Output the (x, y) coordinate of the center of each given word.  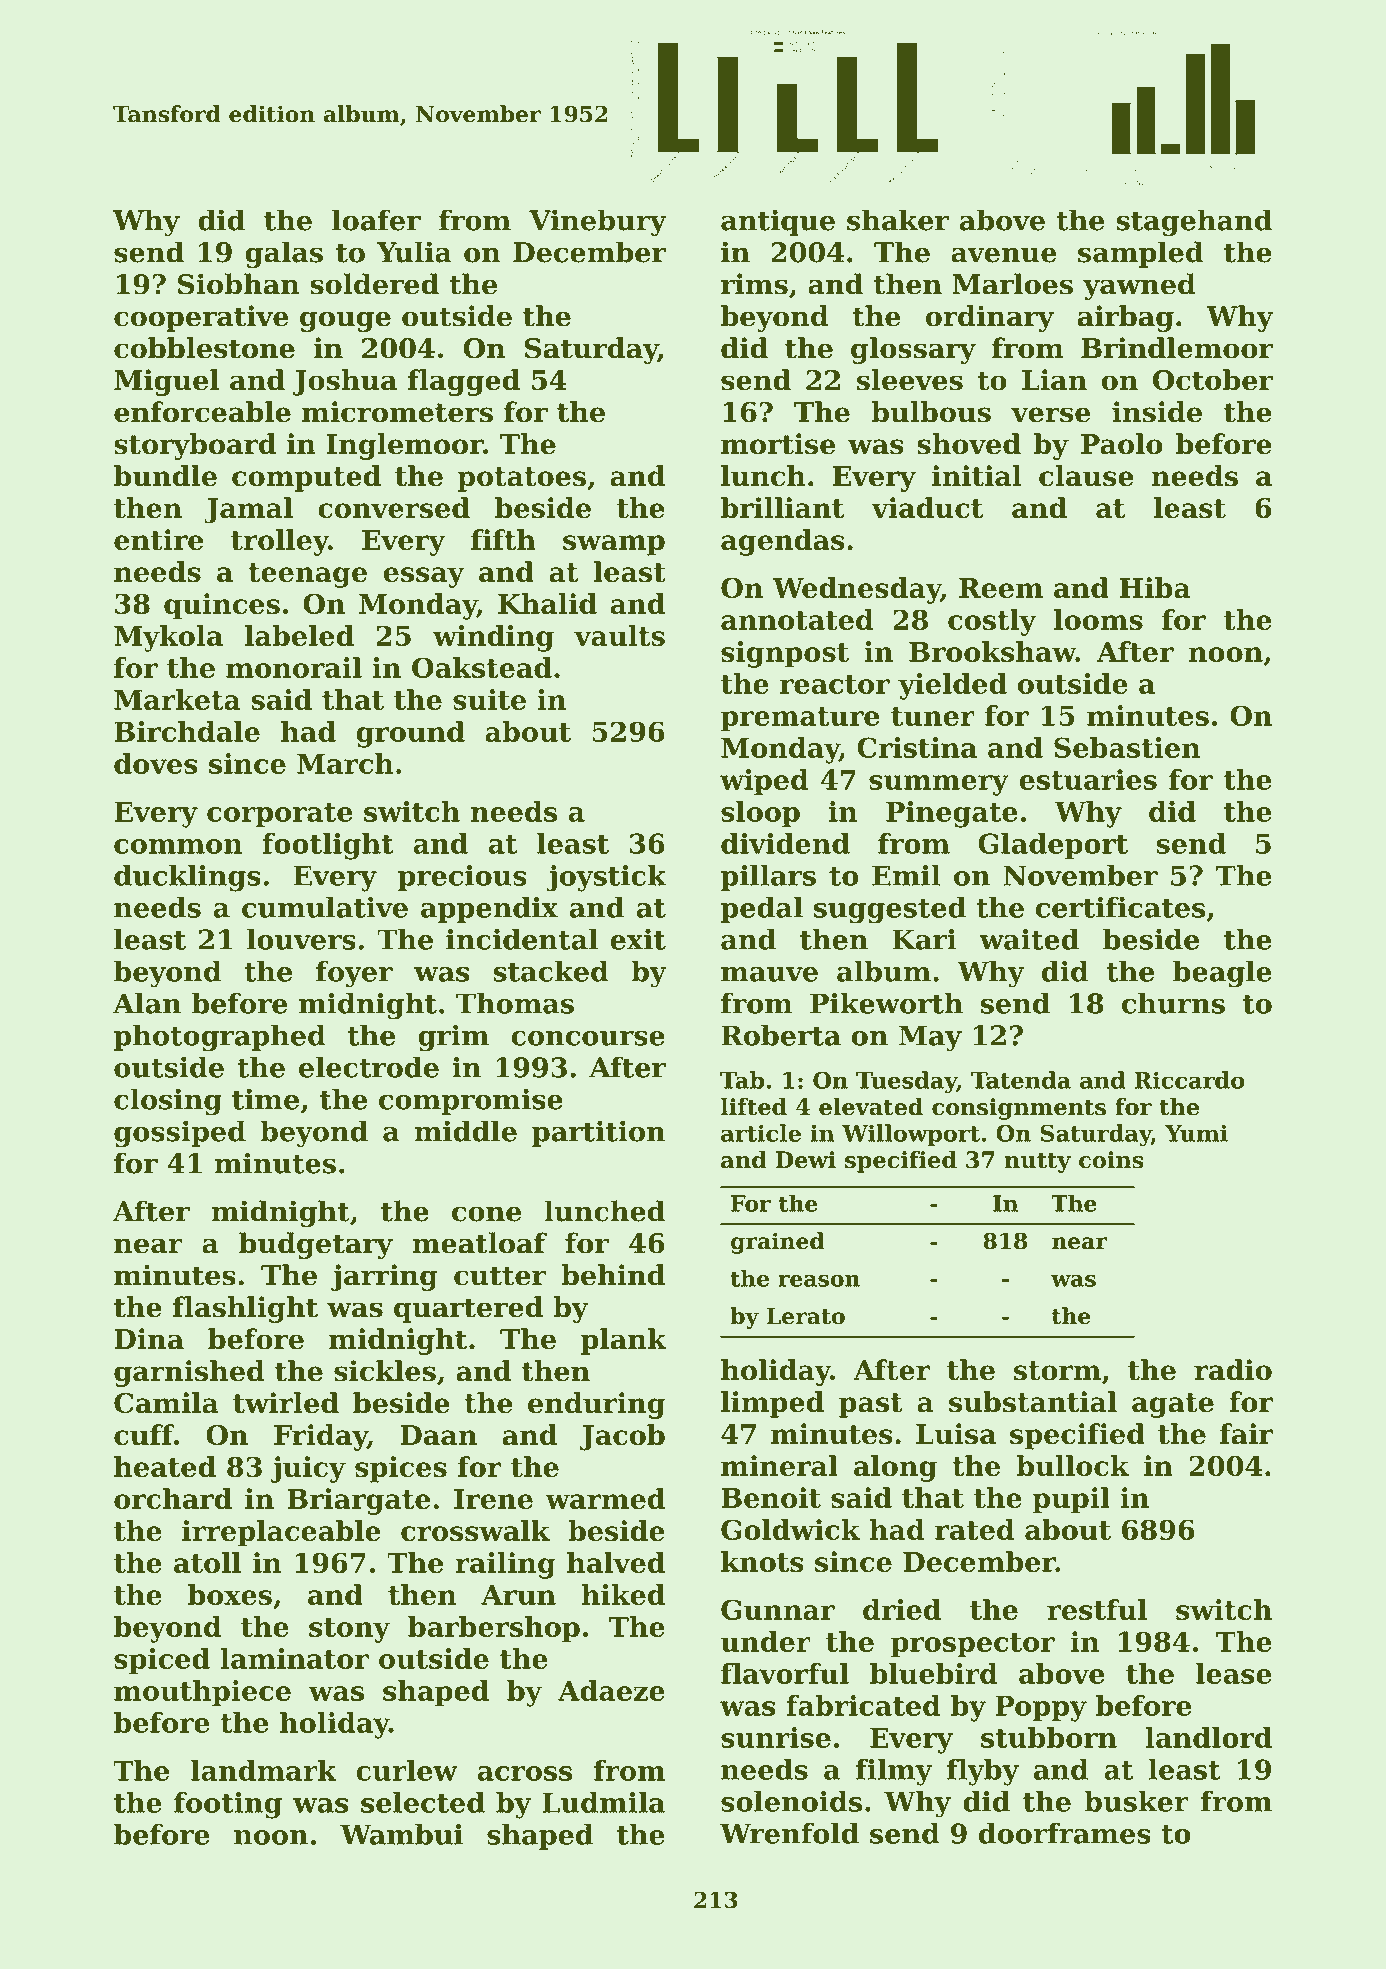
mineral (779, 1465)
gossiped (180, 1133)
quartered (468, 1309)
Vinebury (598, 222)
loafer (376, 220)
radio (1233, 1370)
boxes (230, 1594)
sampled (1140, 254)
